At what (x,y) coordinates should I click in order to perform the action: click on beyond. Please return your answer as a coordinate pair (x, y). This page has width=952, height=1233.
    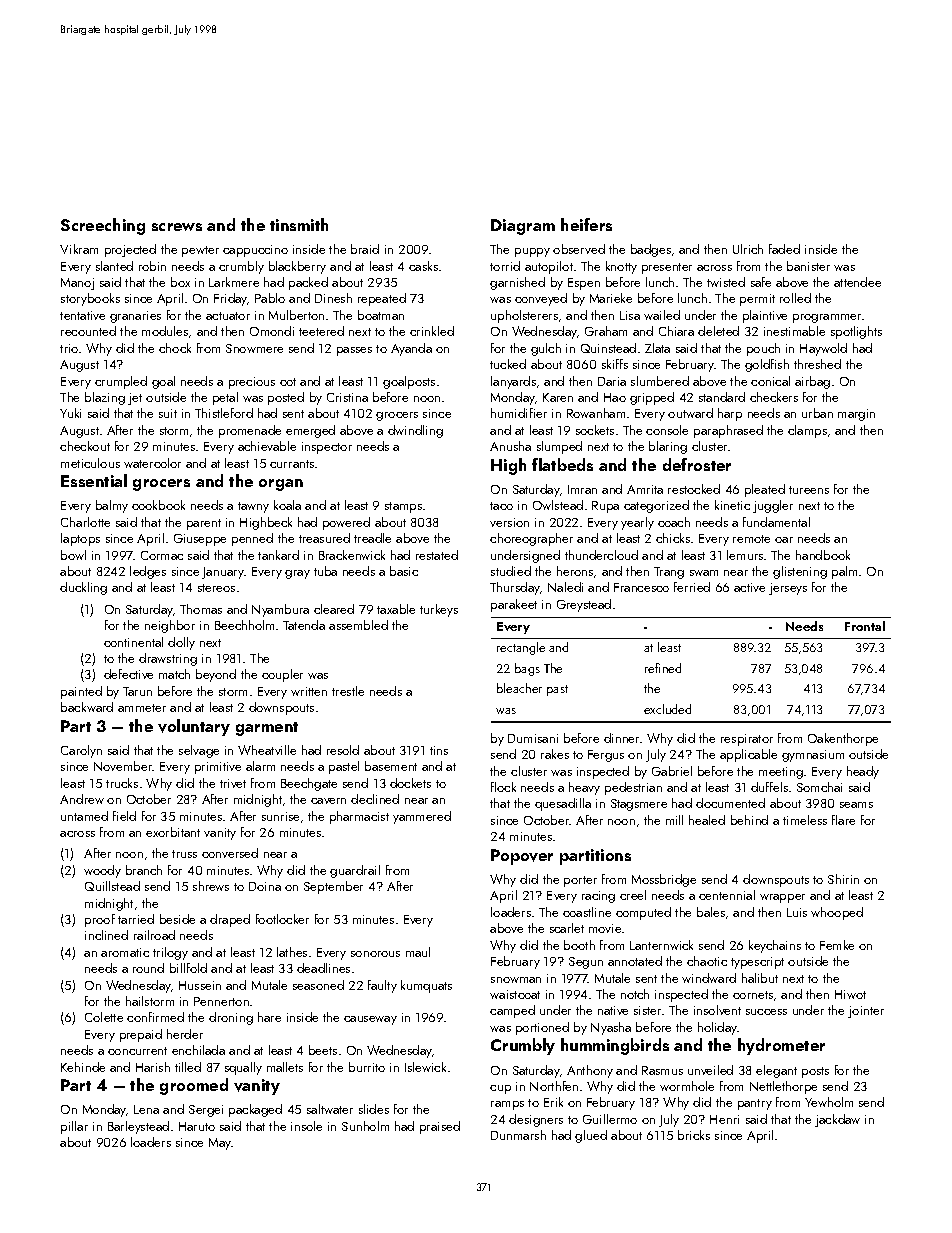
    Looking at the image, I should click on (216, 675).
